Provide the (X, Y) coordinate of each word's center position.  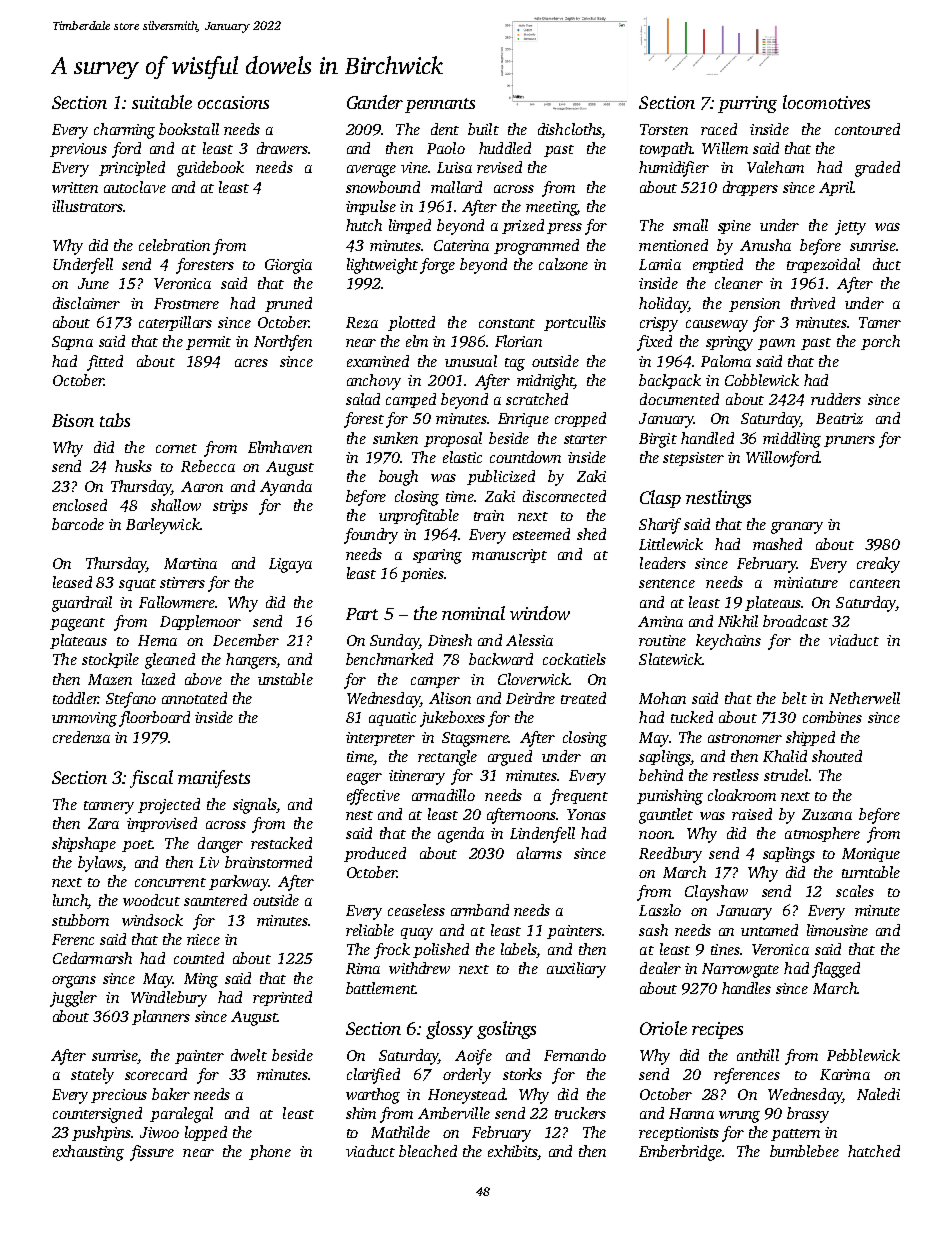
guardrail (82, 604)
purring (747, 104)
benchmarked (389, 659)
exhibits (512, 1151)
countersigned (97, 1115)
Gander (375, 102)
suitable (162, 102)
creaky (878, 565)
